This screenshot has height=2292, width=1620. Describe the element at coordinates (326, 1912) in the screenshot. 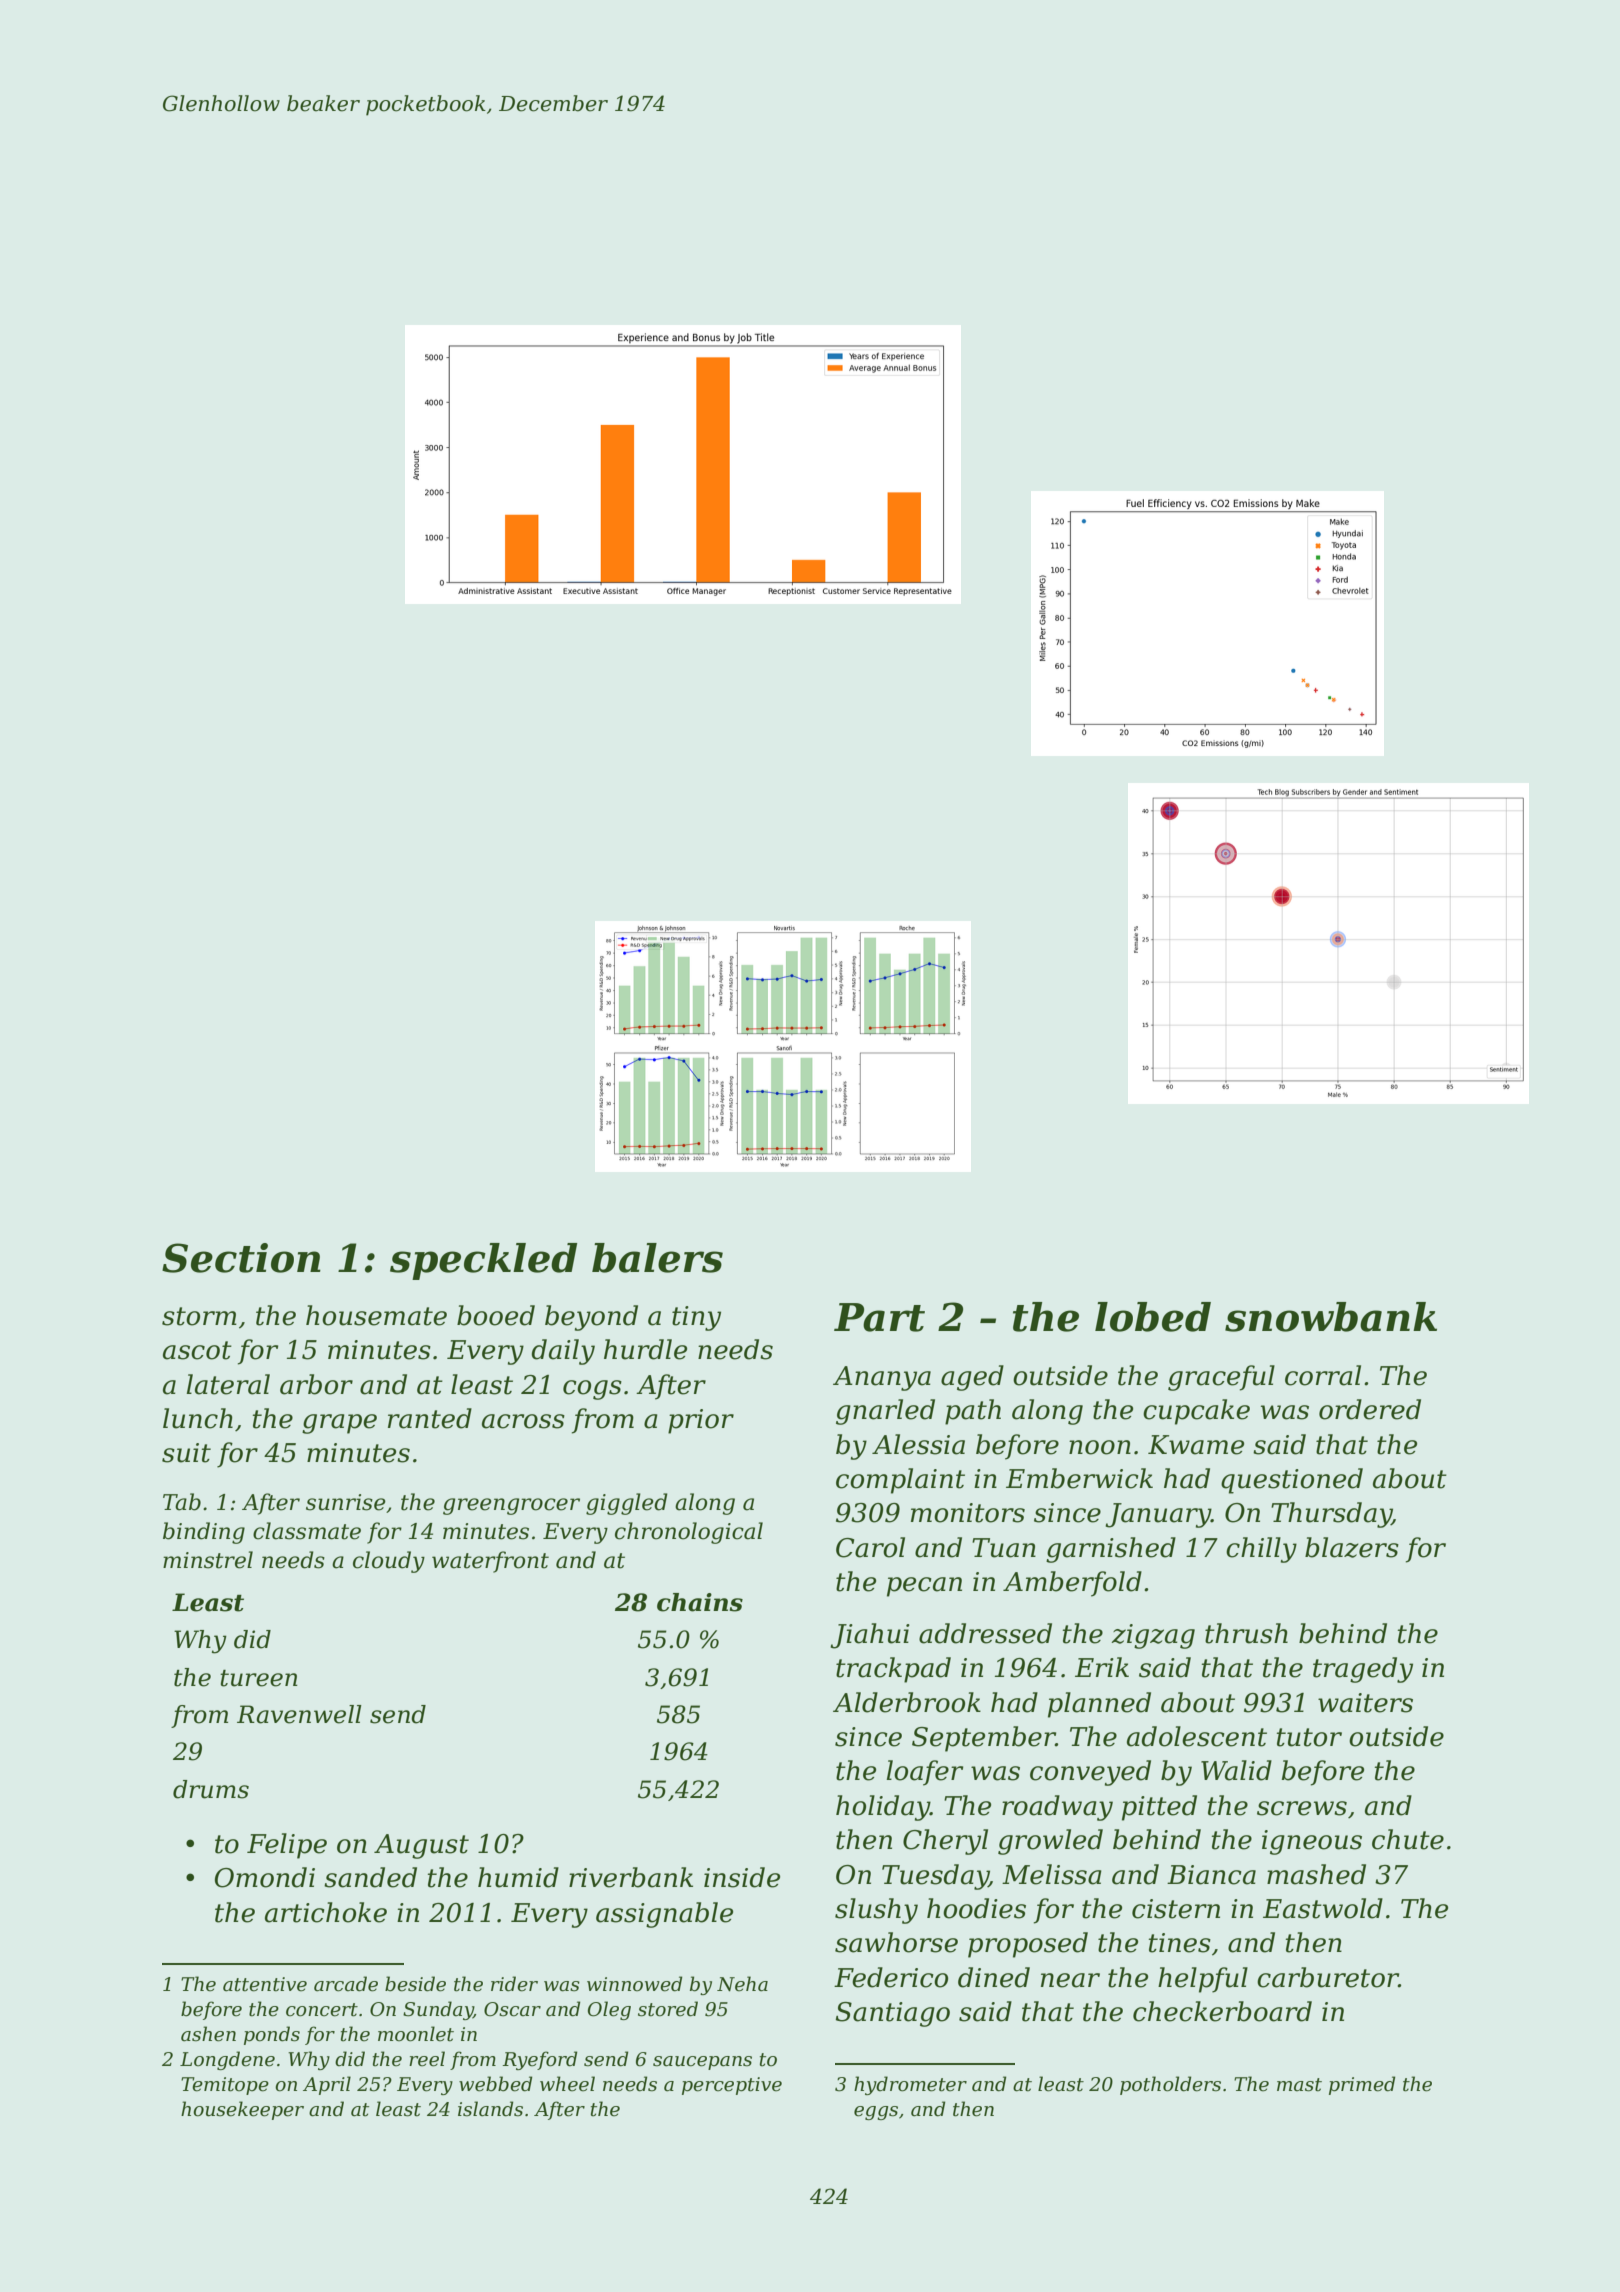

I see `artichoke` at that location.
